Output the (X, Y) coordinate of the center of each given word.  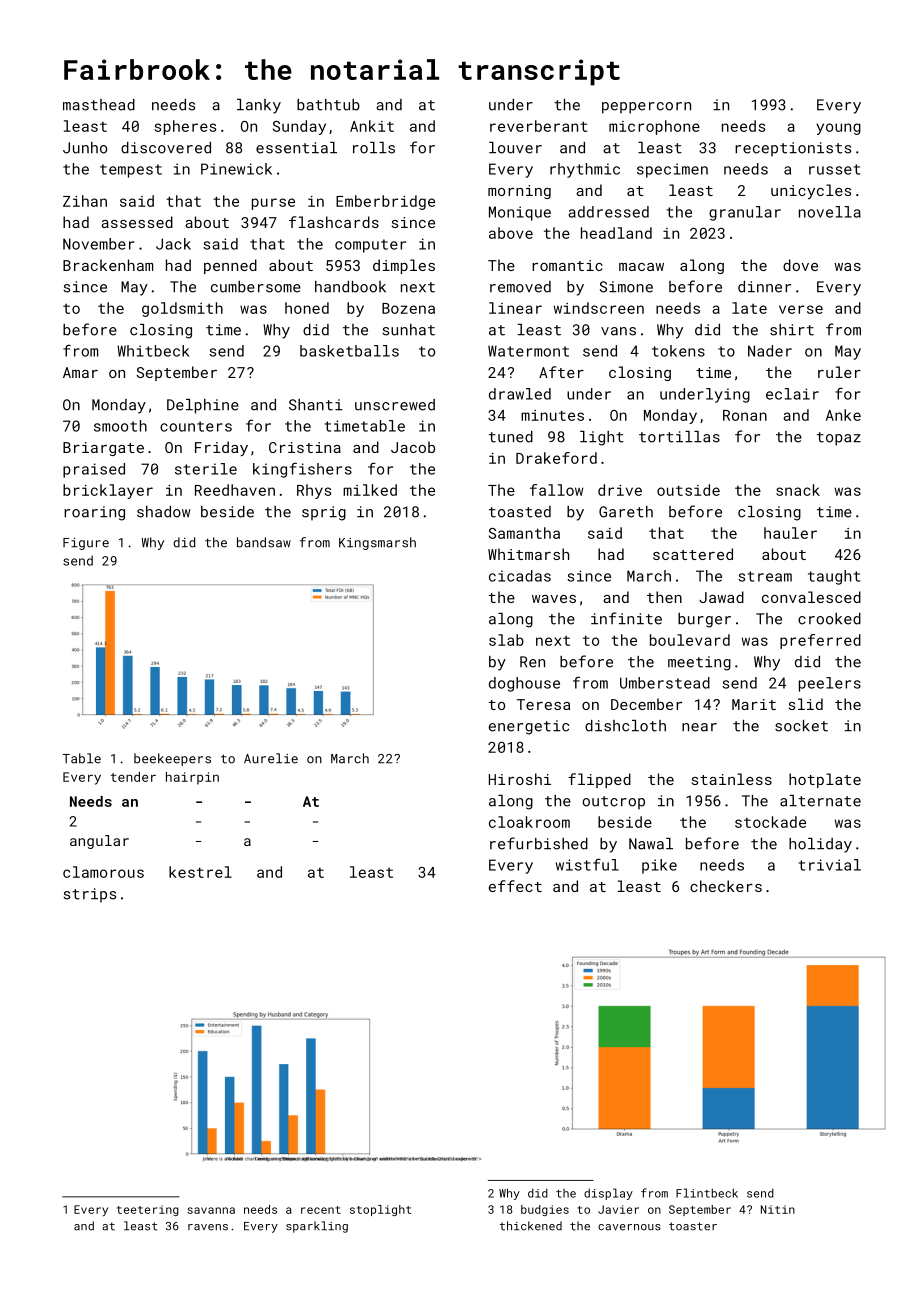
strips (90, 895)
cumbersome (256, 287)
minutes (552, 415)
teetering (148, 1210)
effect (515, 886)
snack (798, 490)
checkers (726, 886)
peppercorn (646, 108)
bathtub (328, 105)
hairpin (192, 778)
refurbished (539, 843)
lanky (259, 106)
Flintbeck (707, 1193)
